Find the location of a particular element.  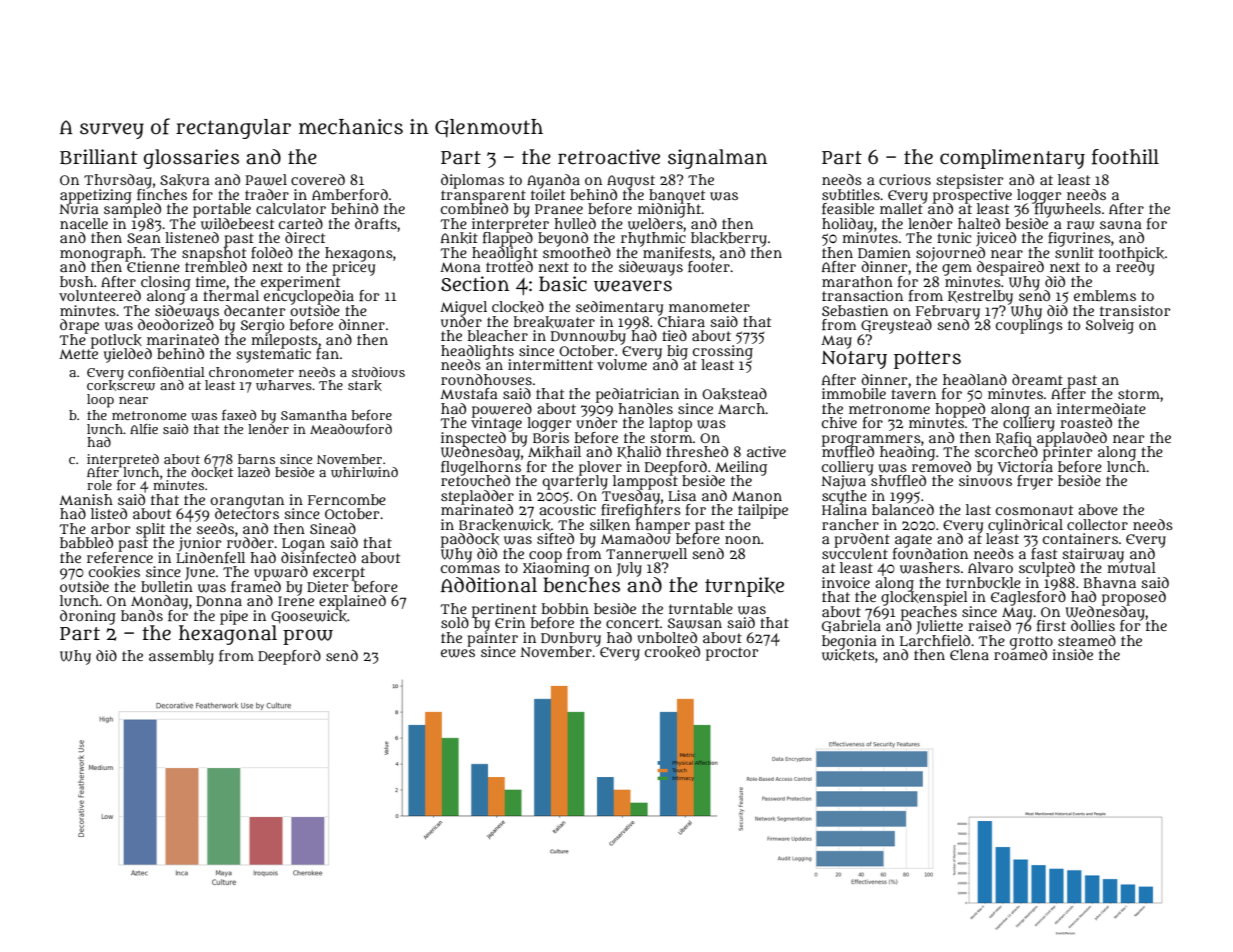

cookies is located at coordinates (114, 572).
